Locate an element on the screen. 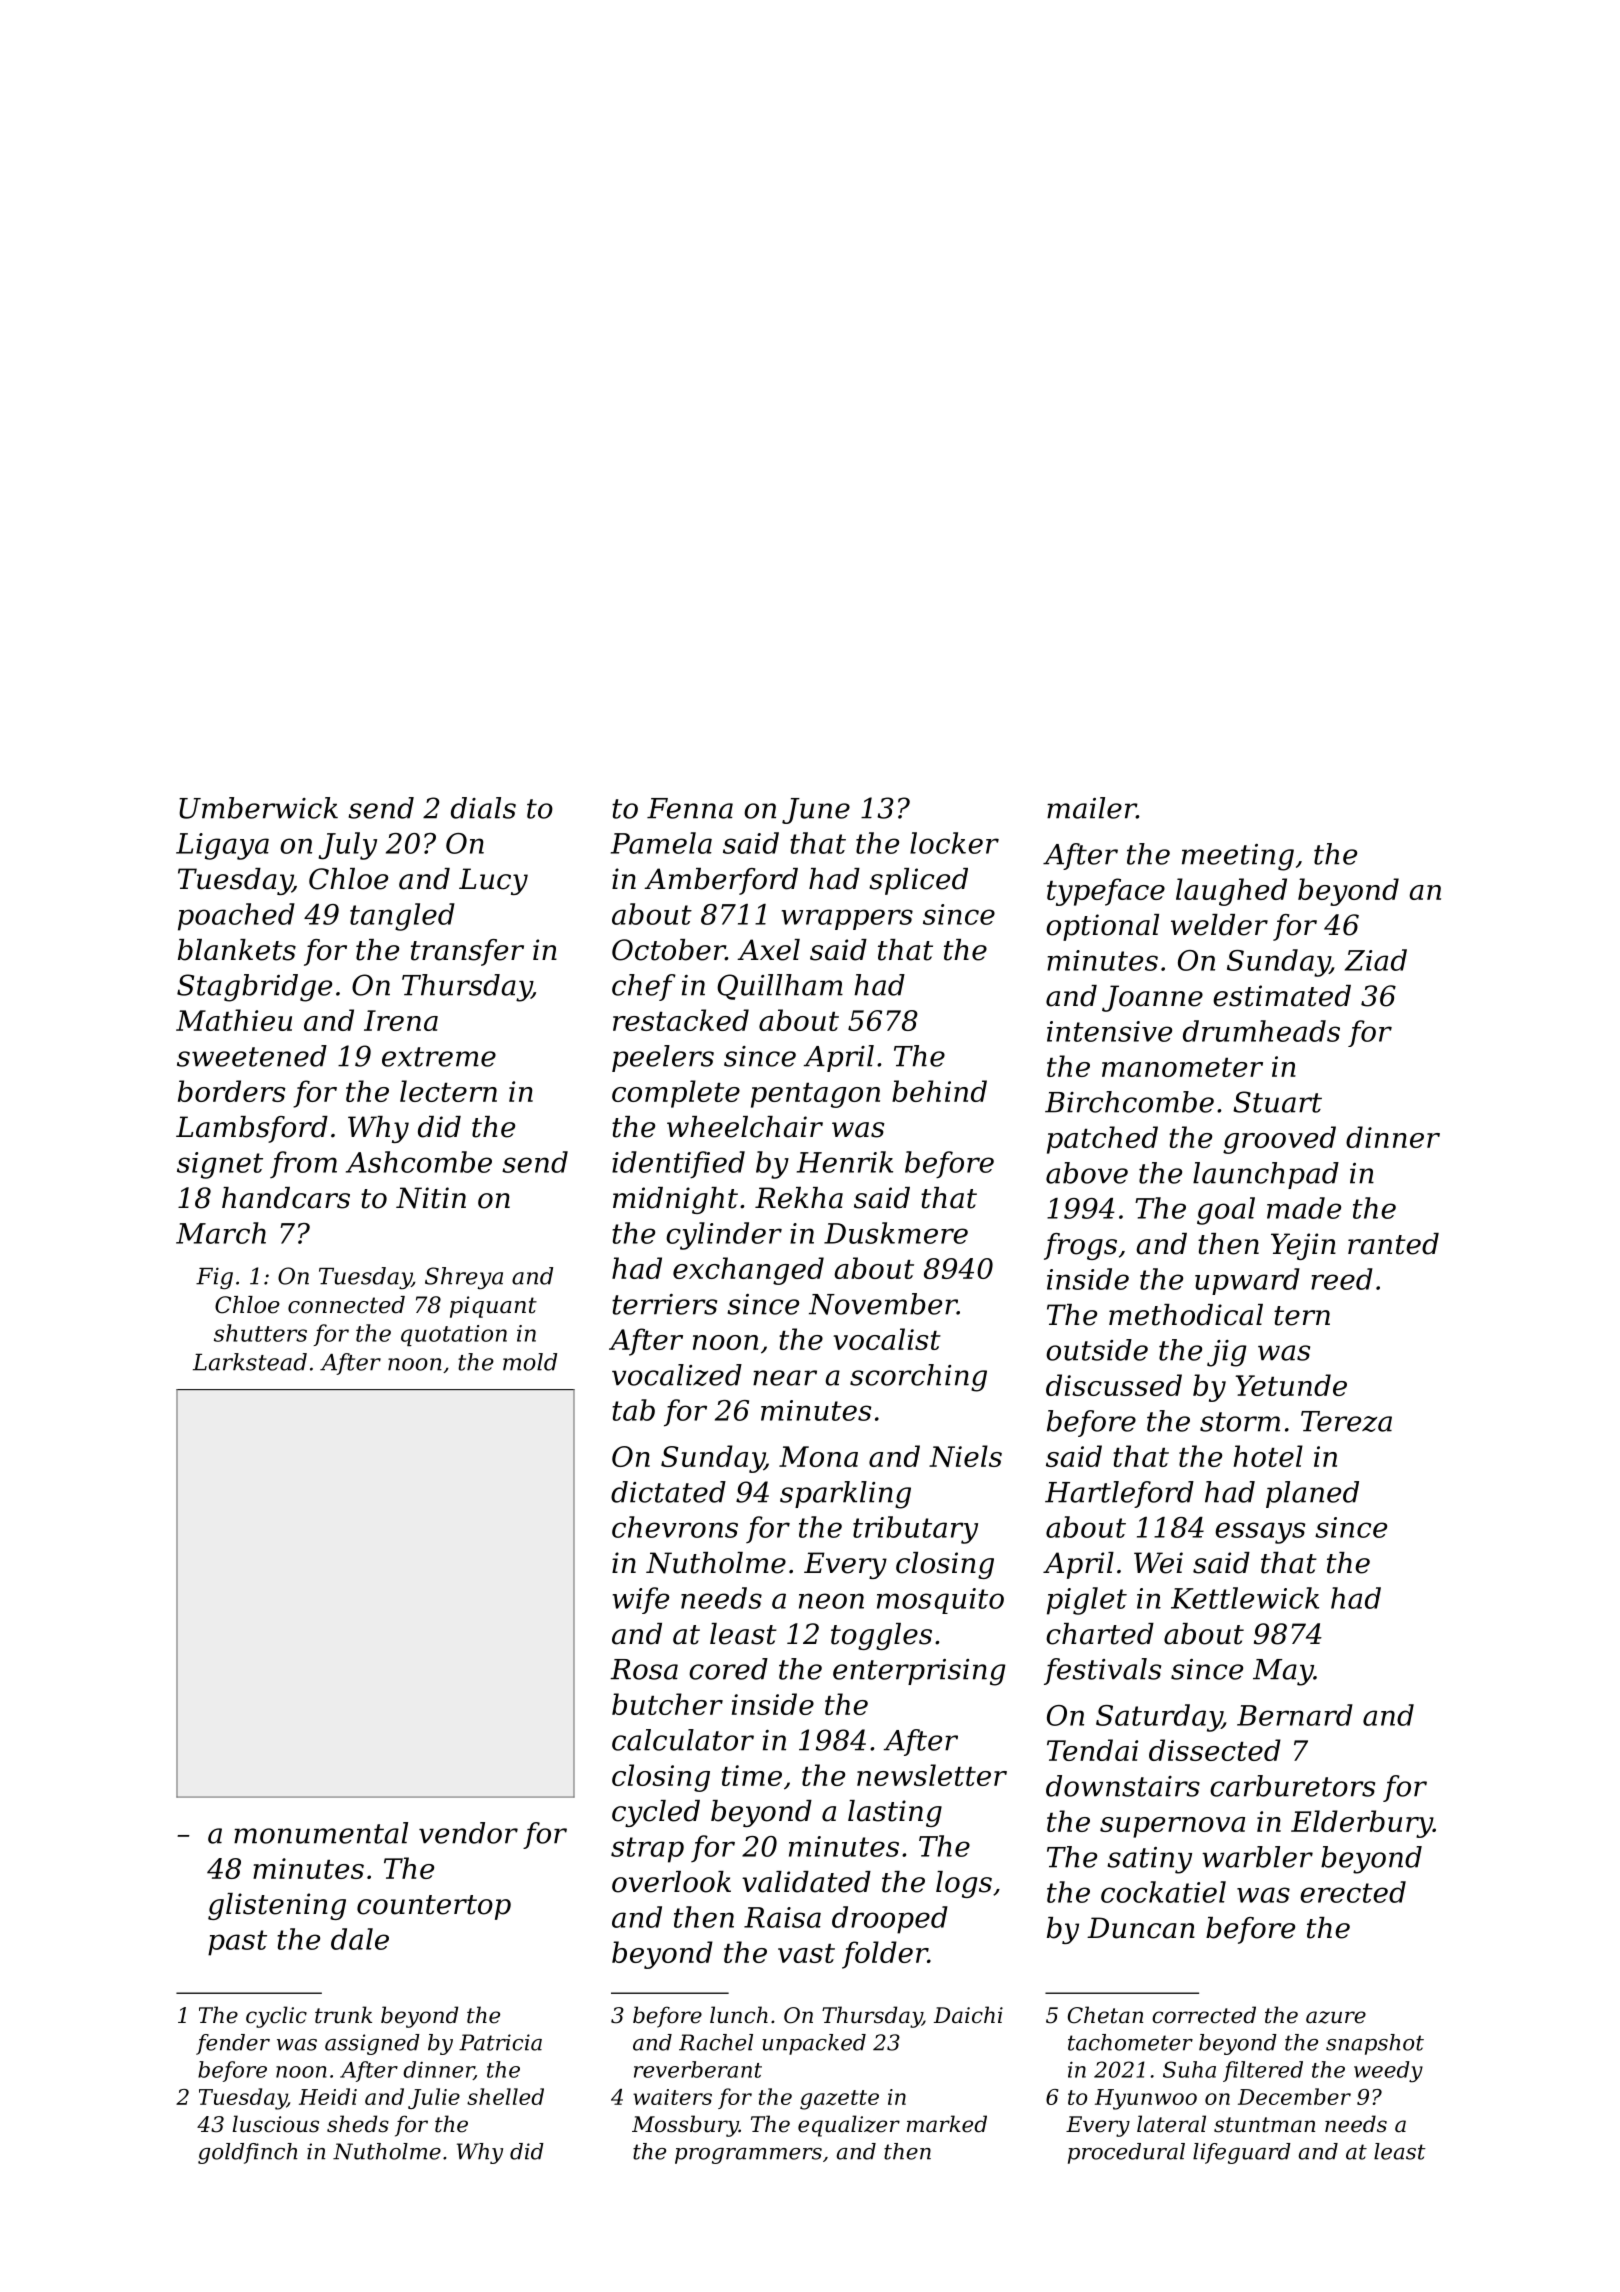 Image resolution: width=1620 pixels, height=2292 pixels. lifeguard is located at coordinates (1242, 2153).
